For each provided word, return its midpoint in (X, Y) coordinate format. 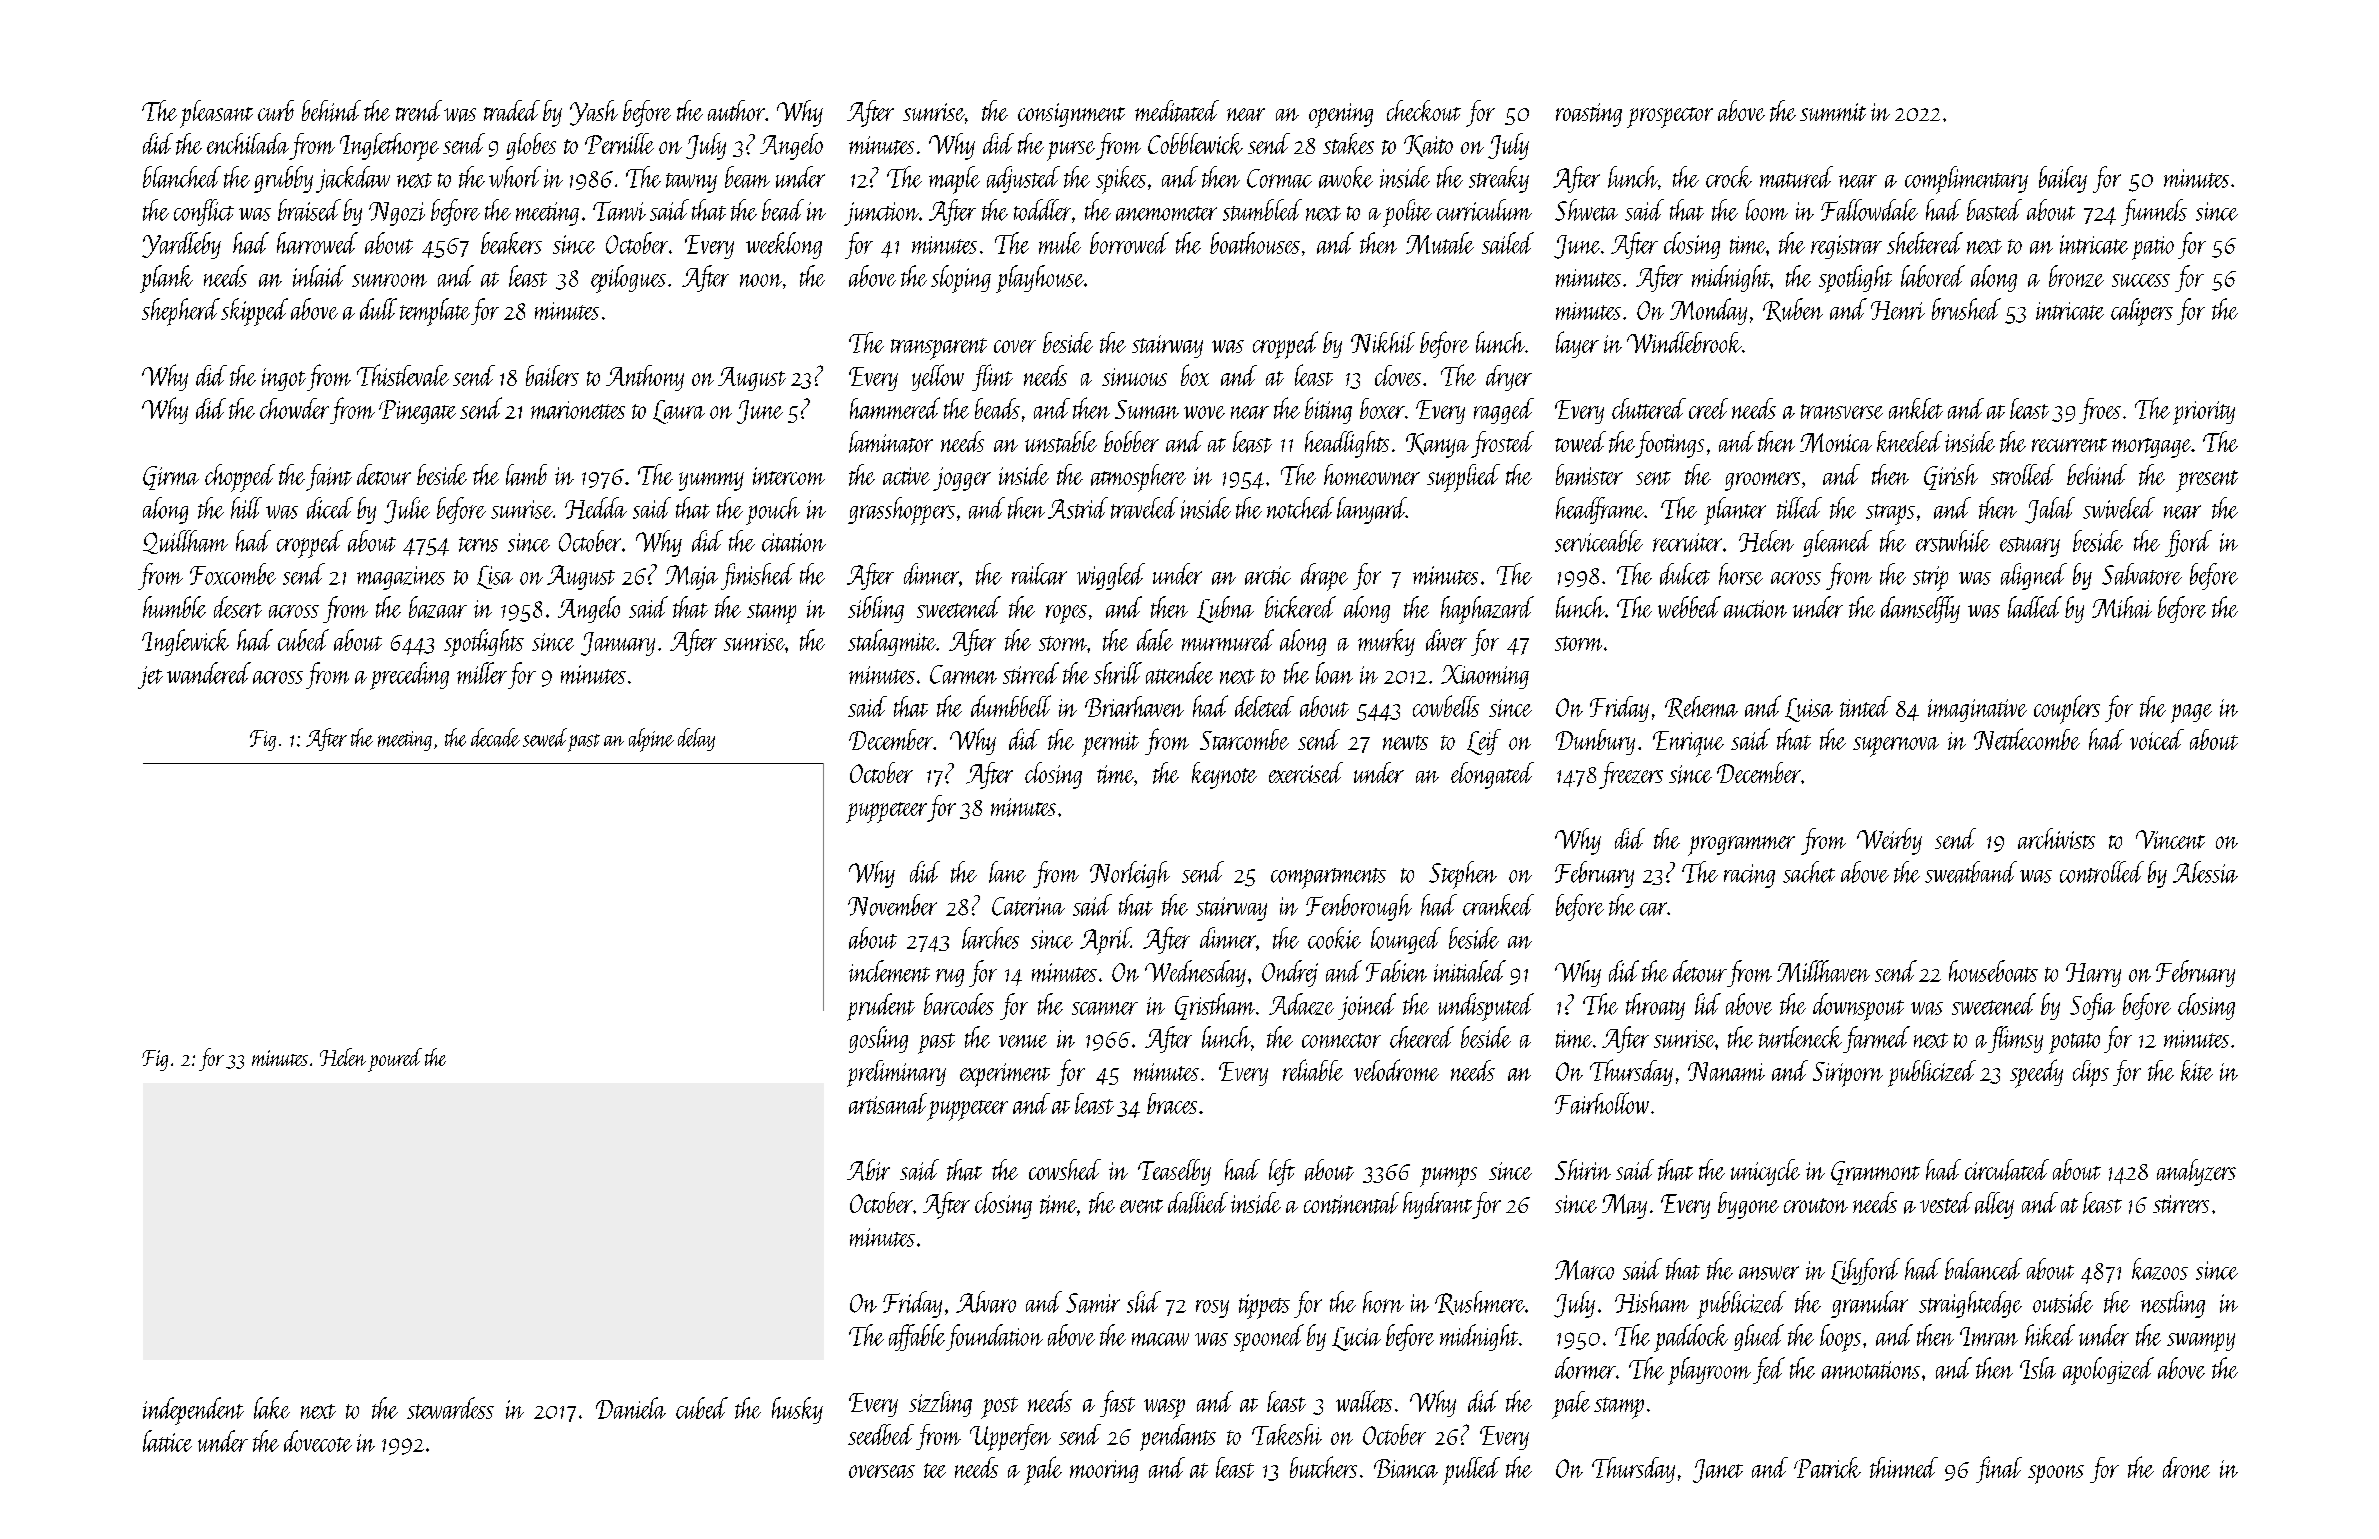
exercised (1306, 772)
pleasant (216, 114)
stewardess (450, 1408)
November (892, 905)
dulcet (1685, 574)
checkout (1424, 110)
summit (1833, 112)
